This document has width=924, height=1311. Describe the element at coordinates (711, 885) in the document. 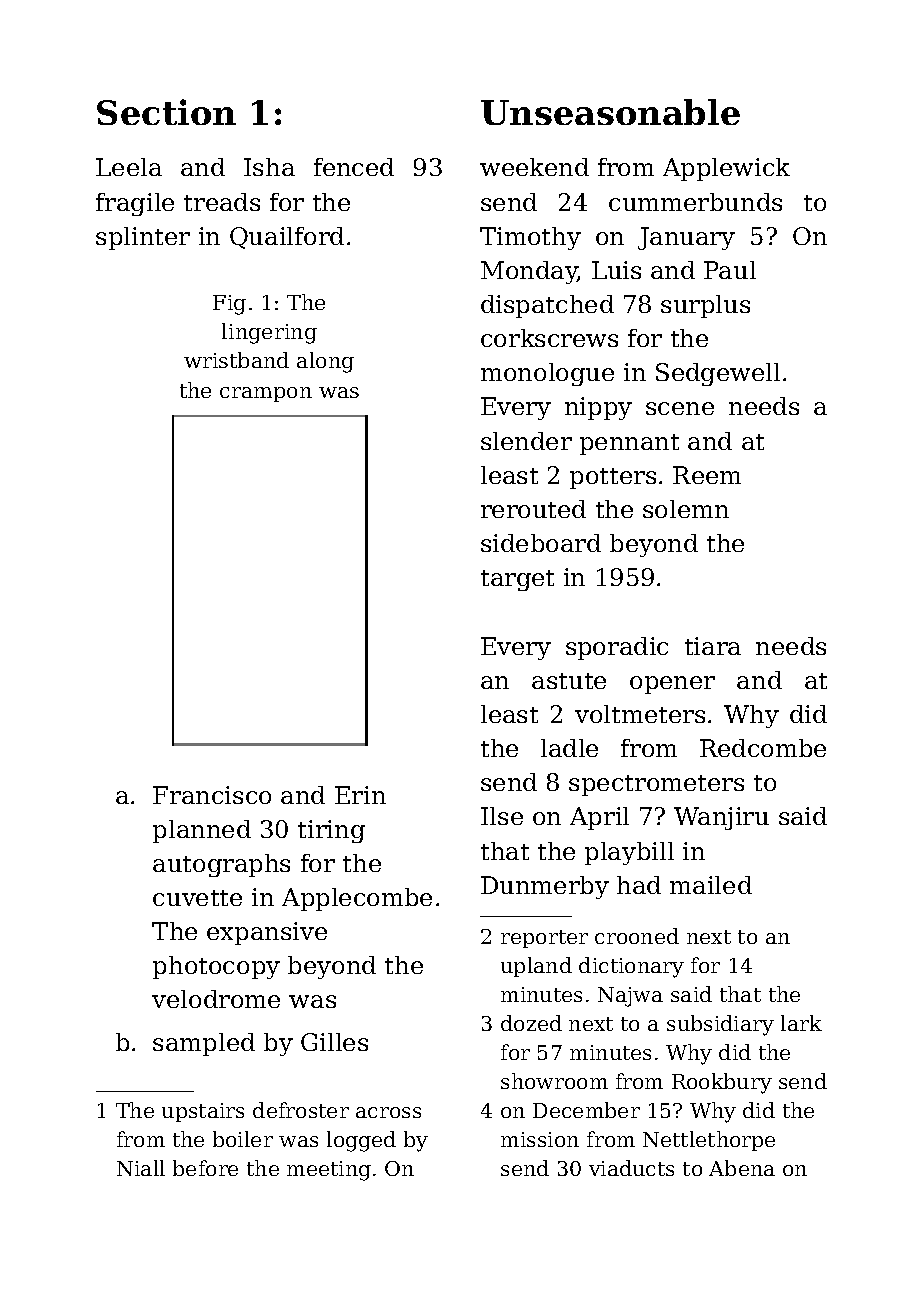

I see `mailed` at that location.
